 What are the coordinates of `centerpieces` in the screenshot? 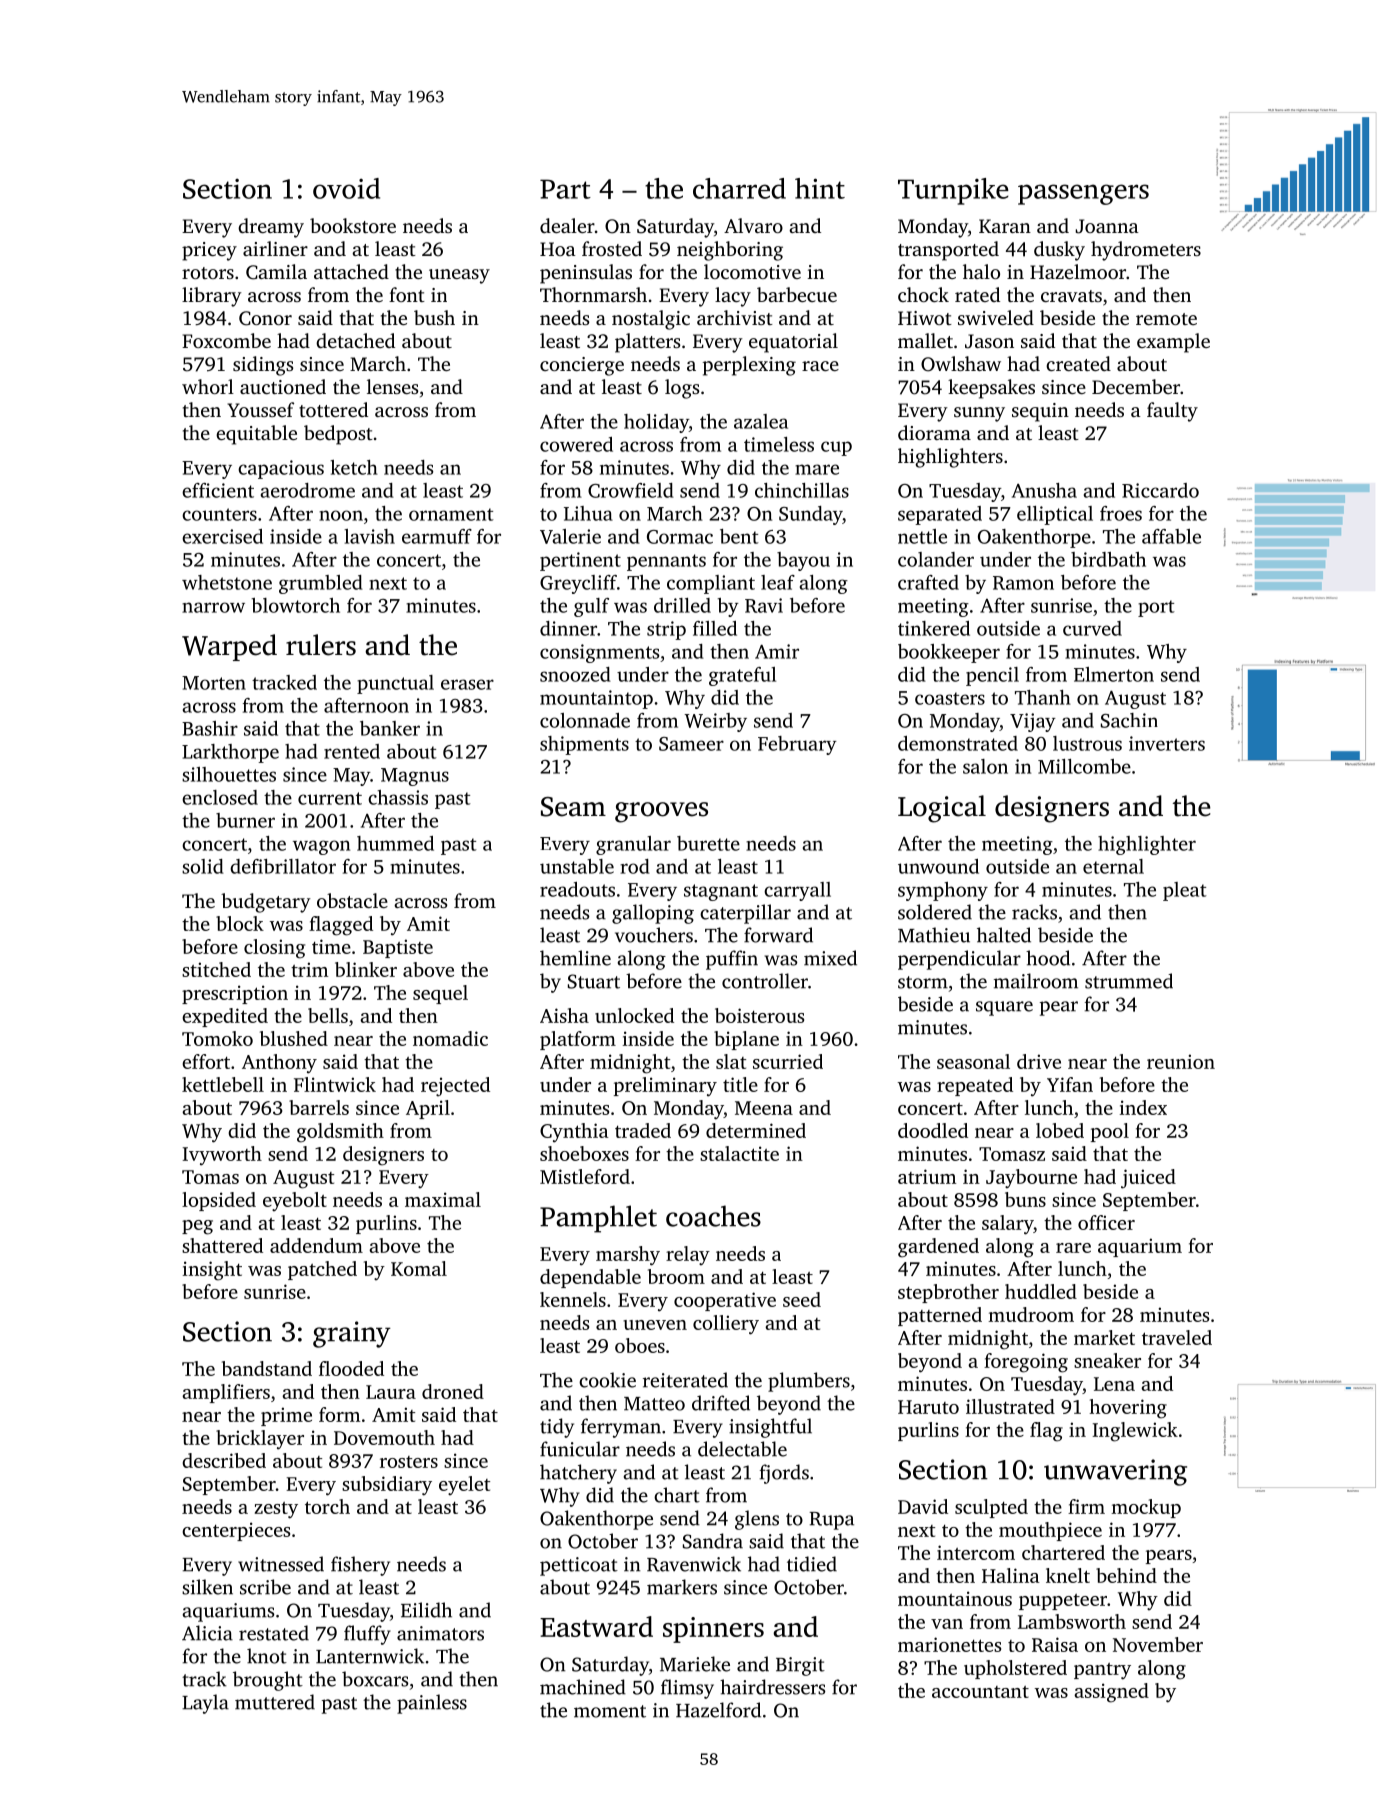 It's located at (236, 1531).
